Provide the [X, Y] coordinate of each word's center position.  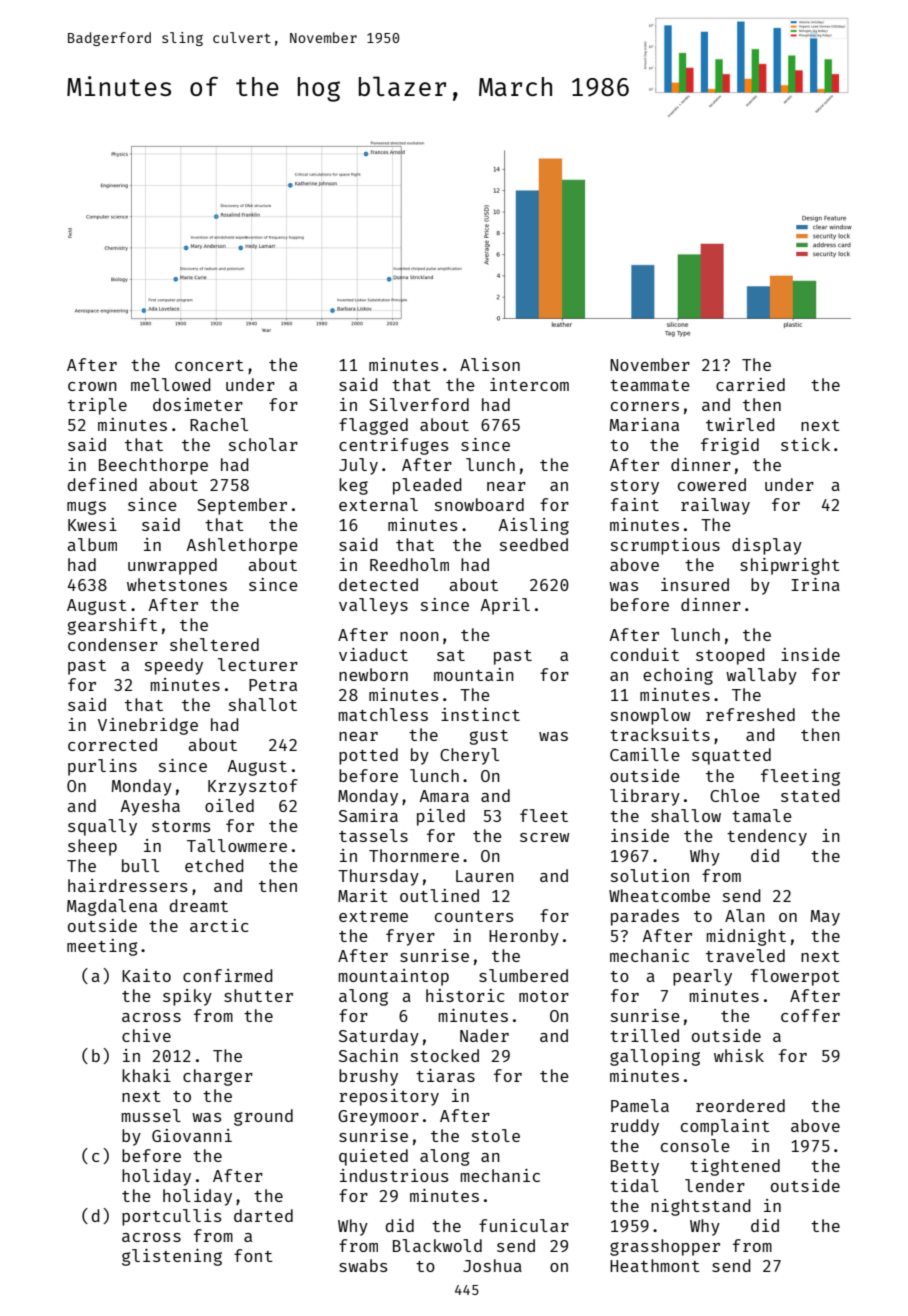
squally [102, 827]
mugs [86, 508]
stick [805, 444]
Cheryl [469, 756]
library [645, 797]
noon [419, 636]
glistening [172, 1257]
